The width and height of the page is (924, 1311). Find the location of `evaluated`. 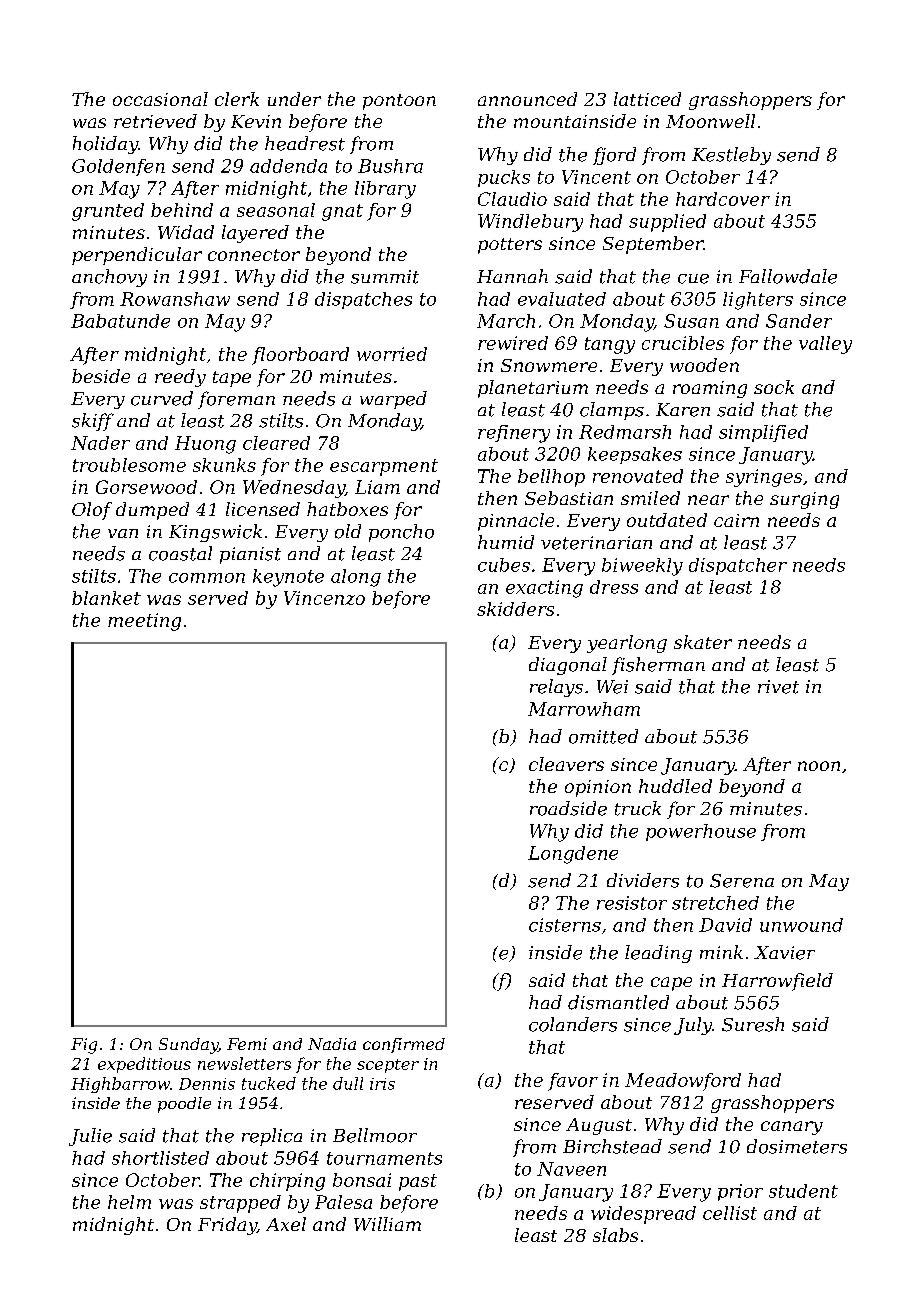

evaluated is located at coordinates (562, 299).
